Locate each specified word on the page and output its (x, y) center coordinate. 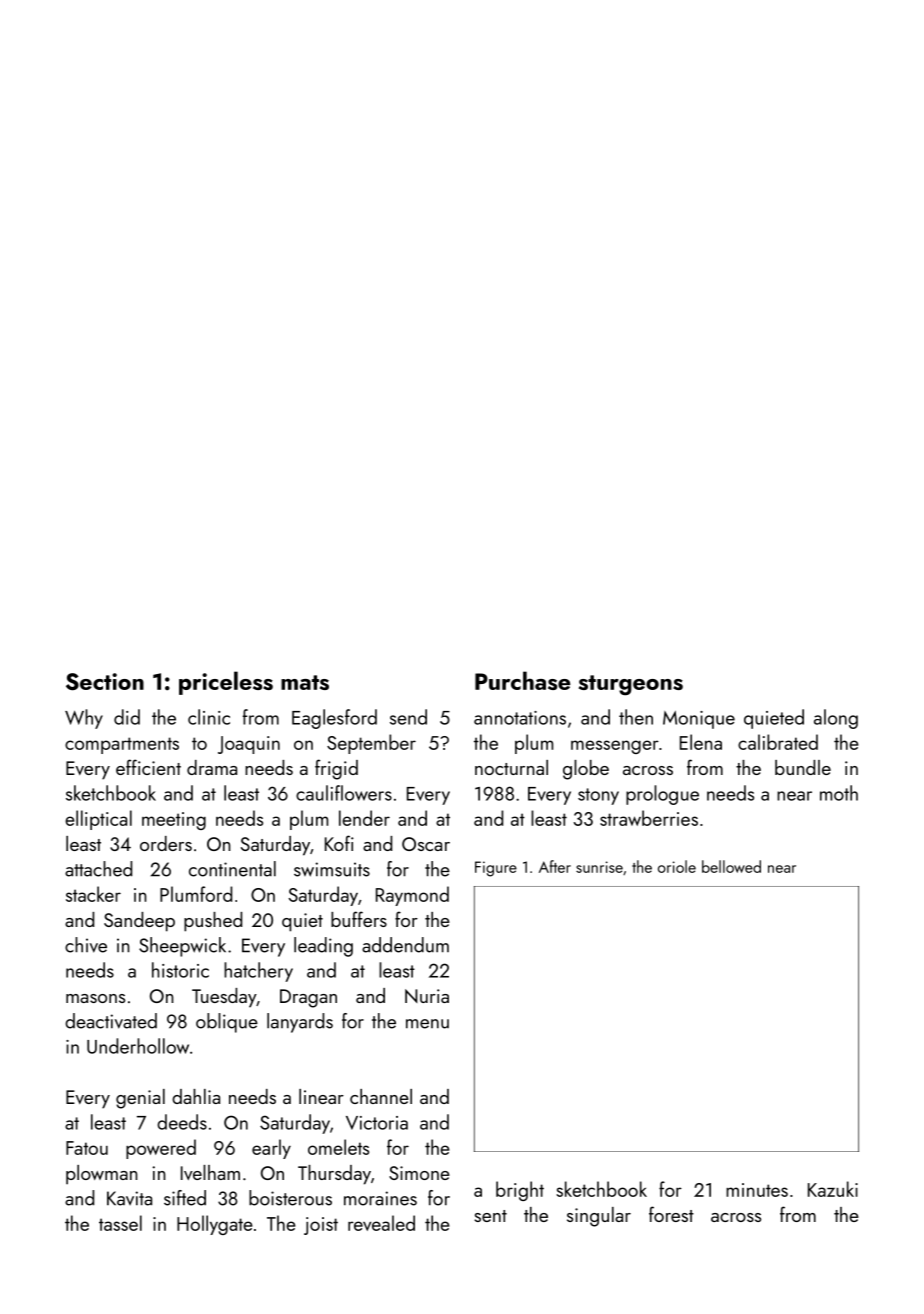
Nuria (427, 996)
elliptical (98, 820)
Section (105, 682)
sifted (185, 1198)
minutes (757, 1190)
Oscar (426, 844)
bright (520, 1191)
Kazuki (833, 1189)
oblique (227, 1023)
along (836, 719)
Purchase (522, 680)
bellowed (731, 866)
